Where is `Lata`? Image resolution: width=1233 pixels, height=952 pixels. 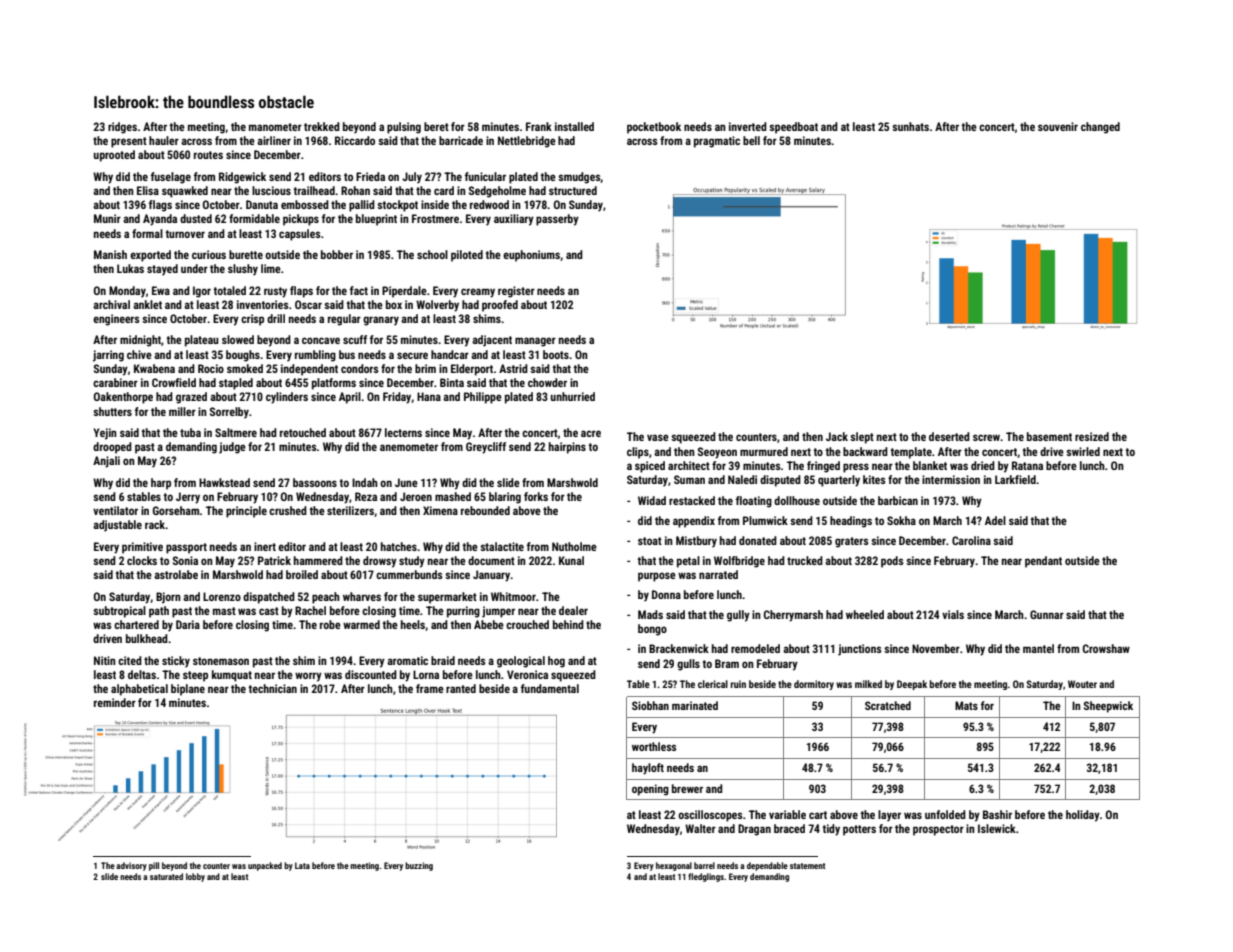
Lata is located at coordinates (302, 865).
